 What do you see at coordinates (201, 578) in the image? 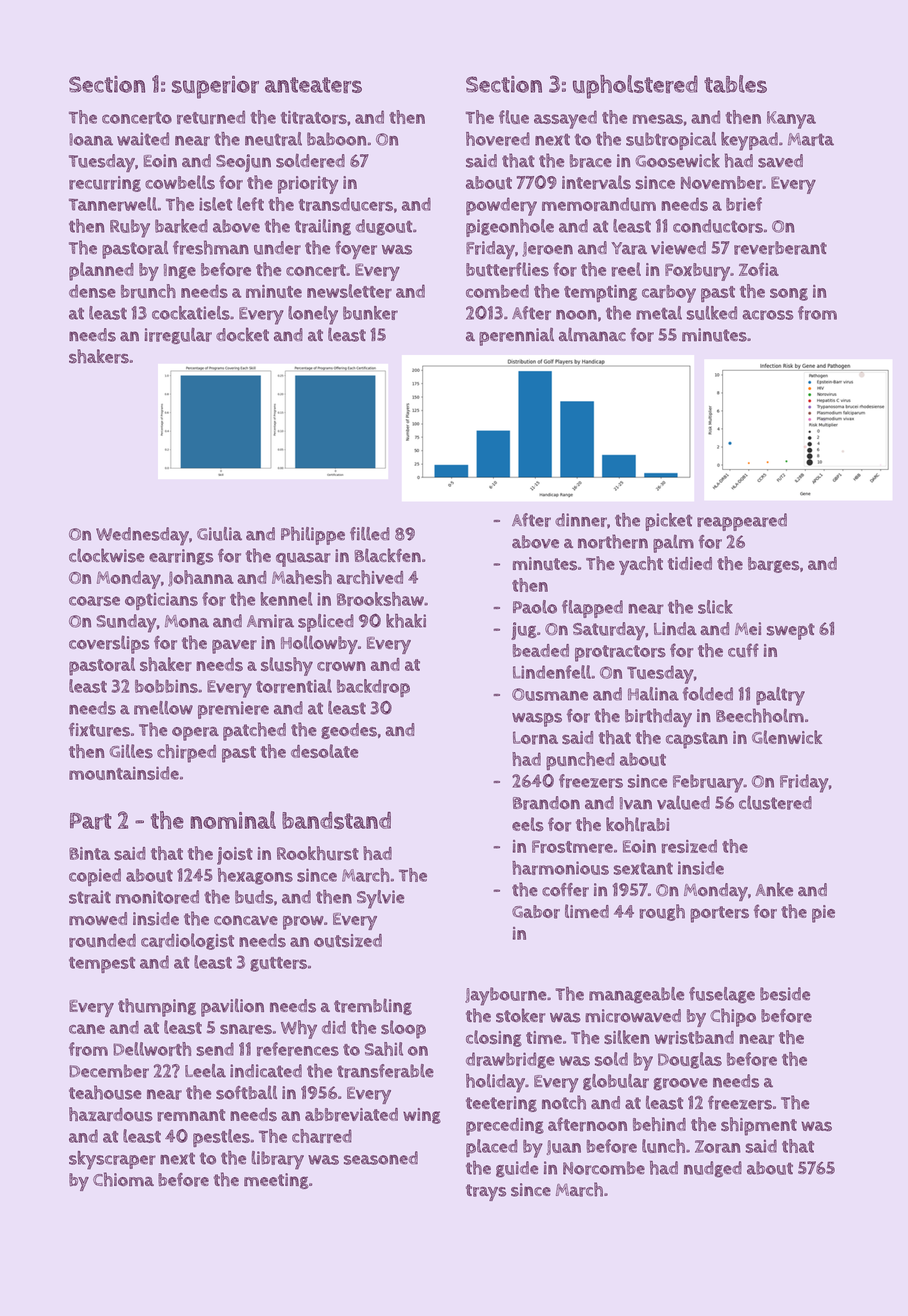
I see `Johanna` at bounding box center [201, 578].
